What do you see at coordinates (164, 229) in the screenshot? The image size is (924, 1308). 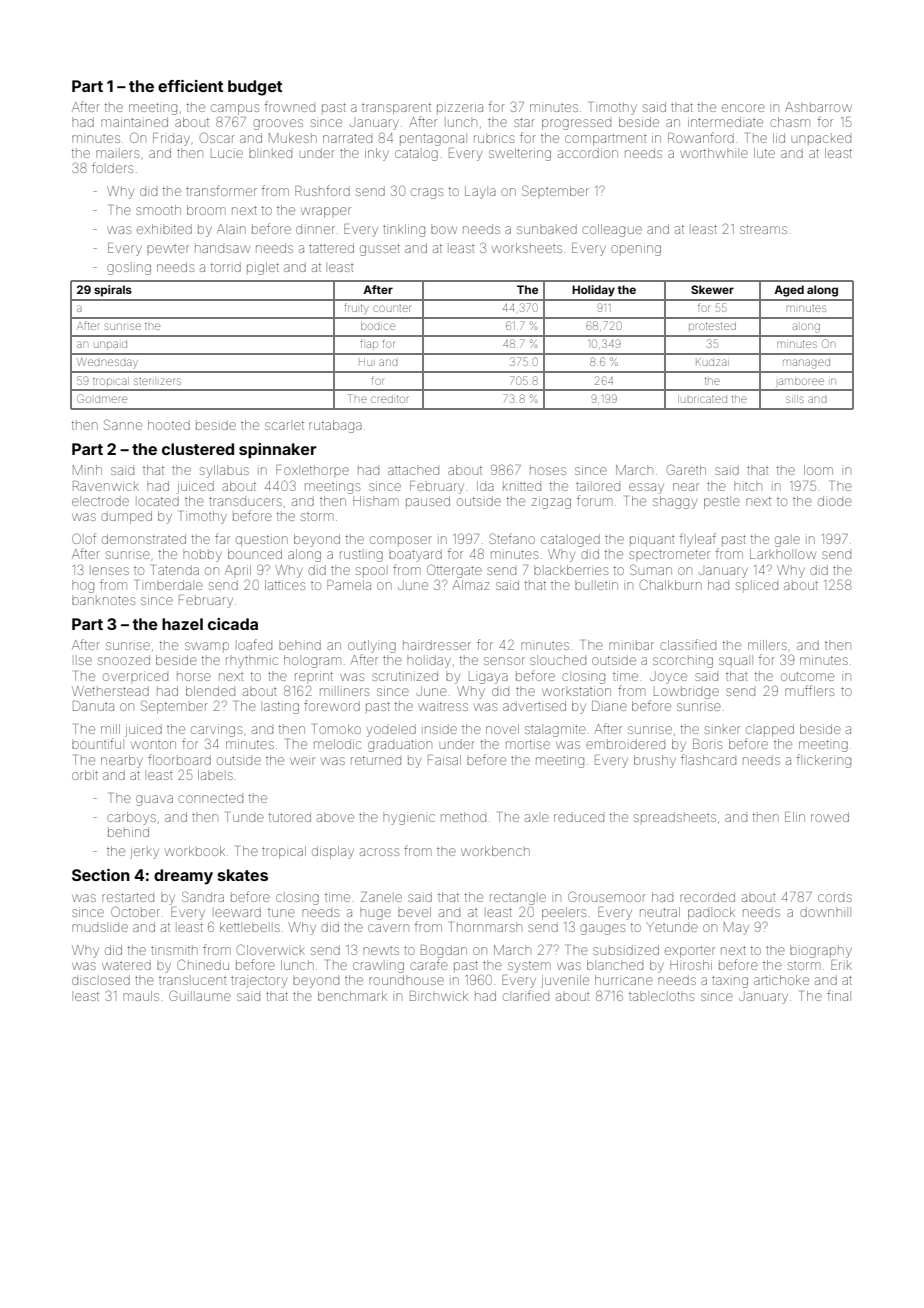 I see `exhibited` at bounding box center [164, 229].
